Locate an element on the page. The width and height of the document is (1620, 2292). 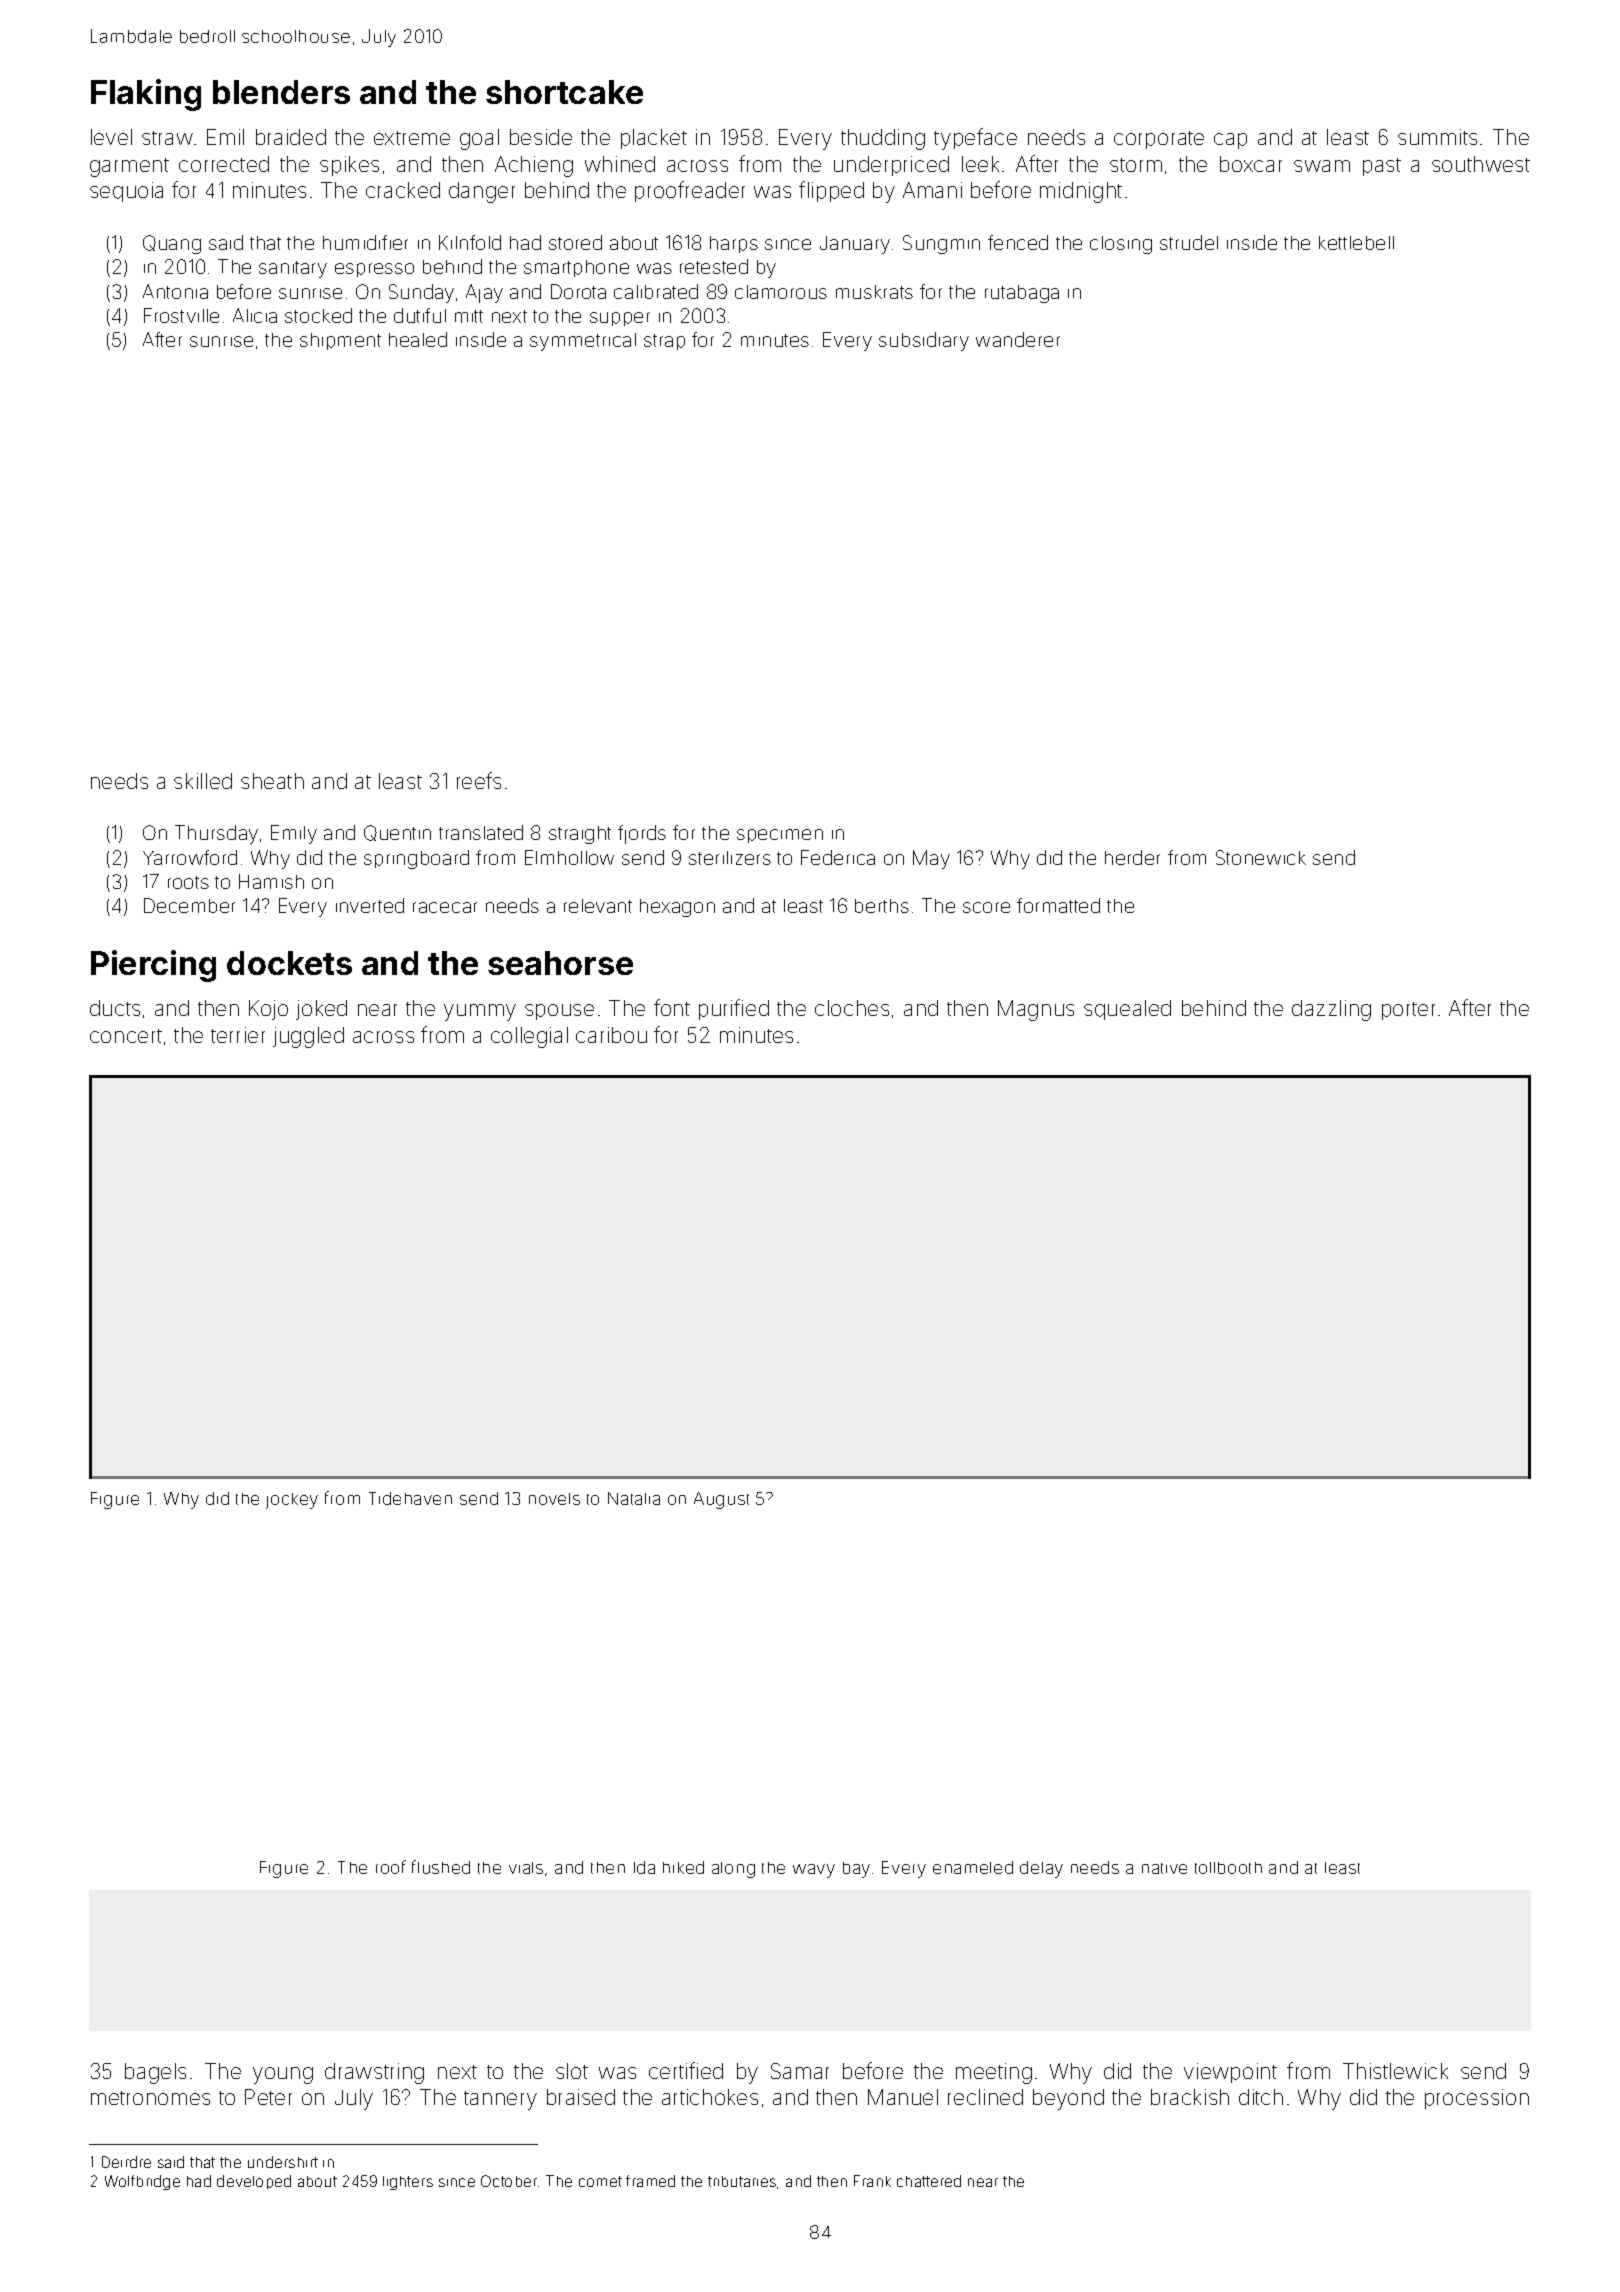
subsidiary is located at coordinates (924, 341).
